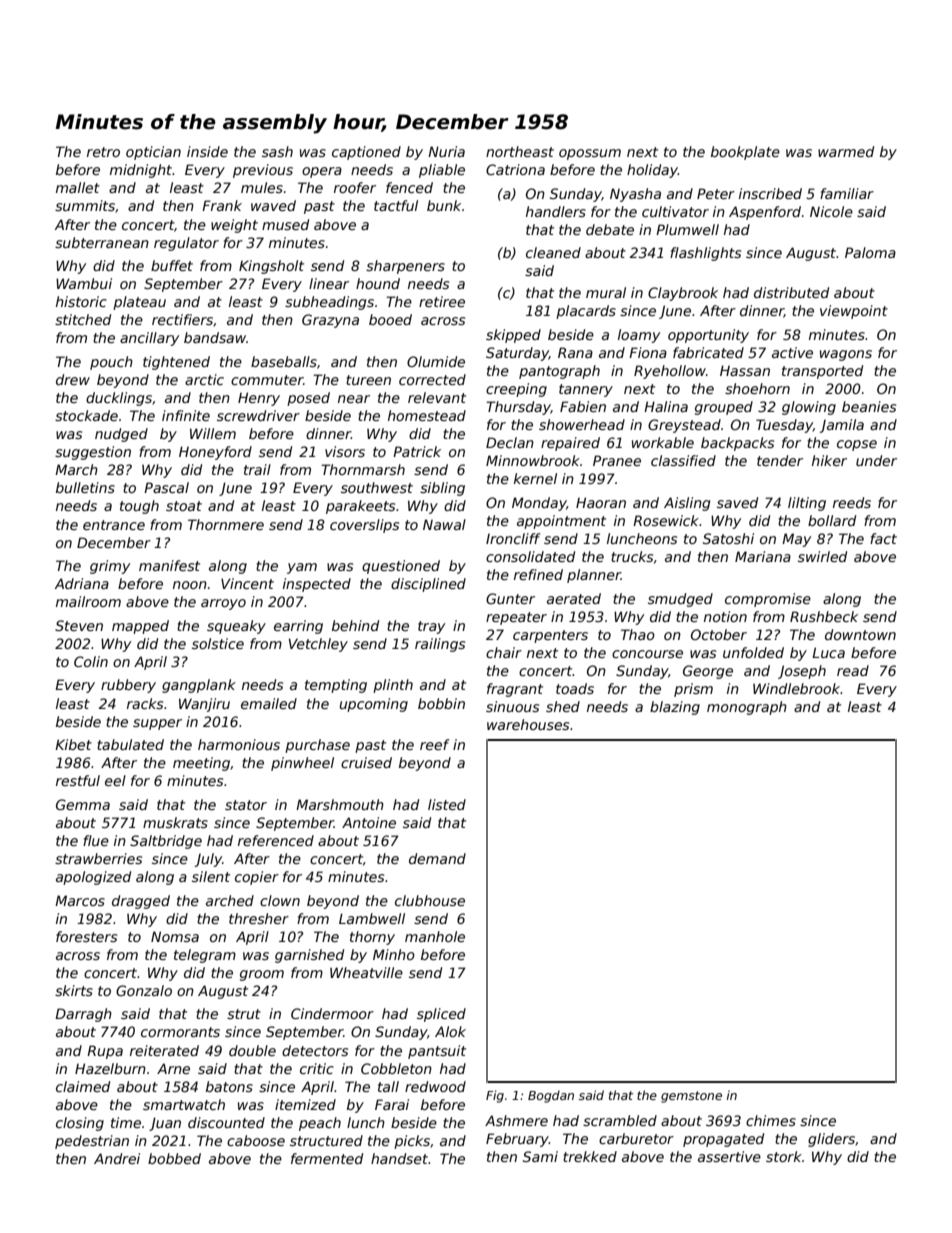 Image resolution: width=952 pixels, height=1233 pixels. Describe the element at coordinates (399, 1158) in the screenshot. I see `handset` at that location.
